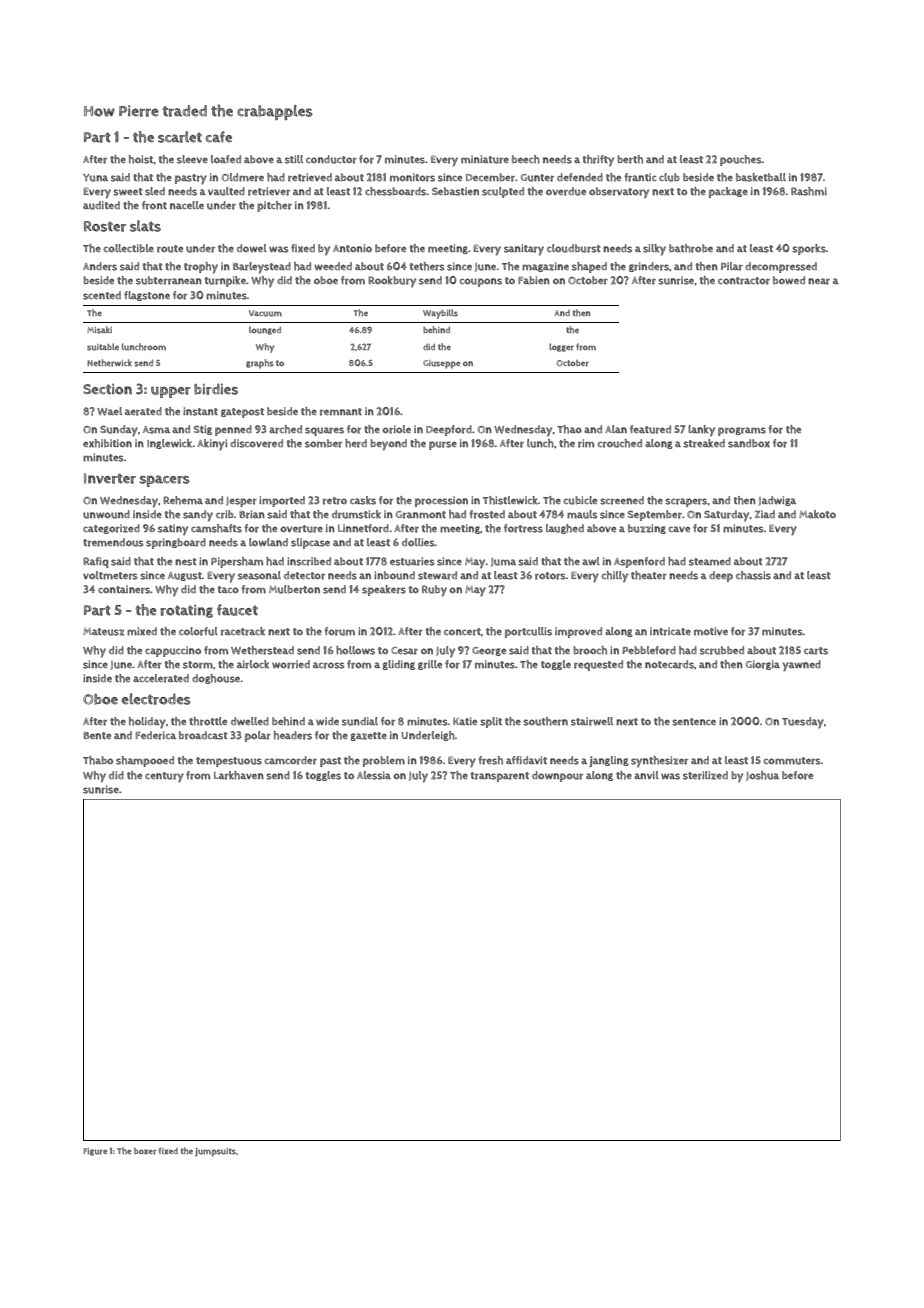 The width and height of the screenshot is (924, 1308). Describe the element at coordinates (147, 296) in the screenshot. I see `flagstone` at that location.
